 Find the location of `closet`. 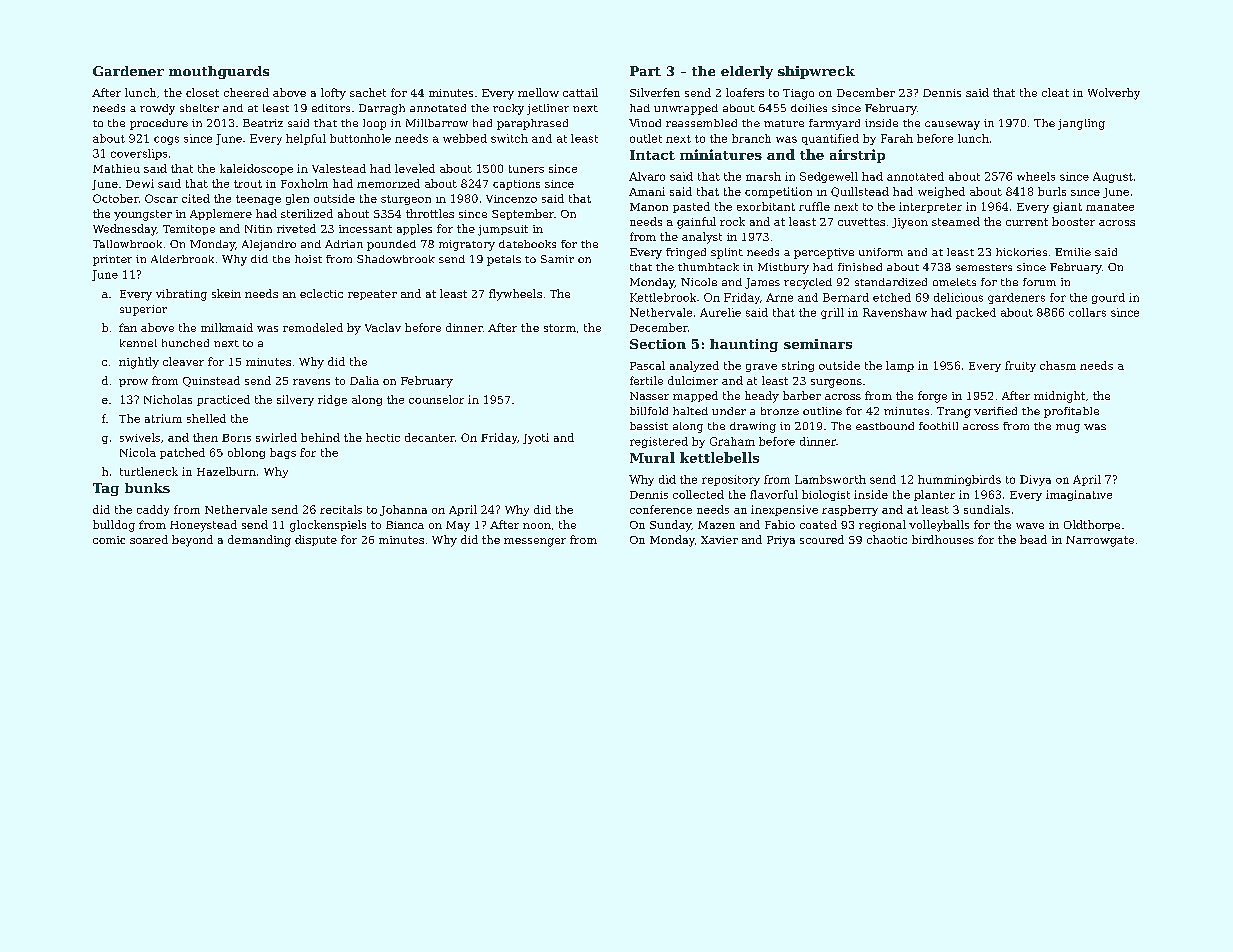

closet is located at coordinates (202, 92).
